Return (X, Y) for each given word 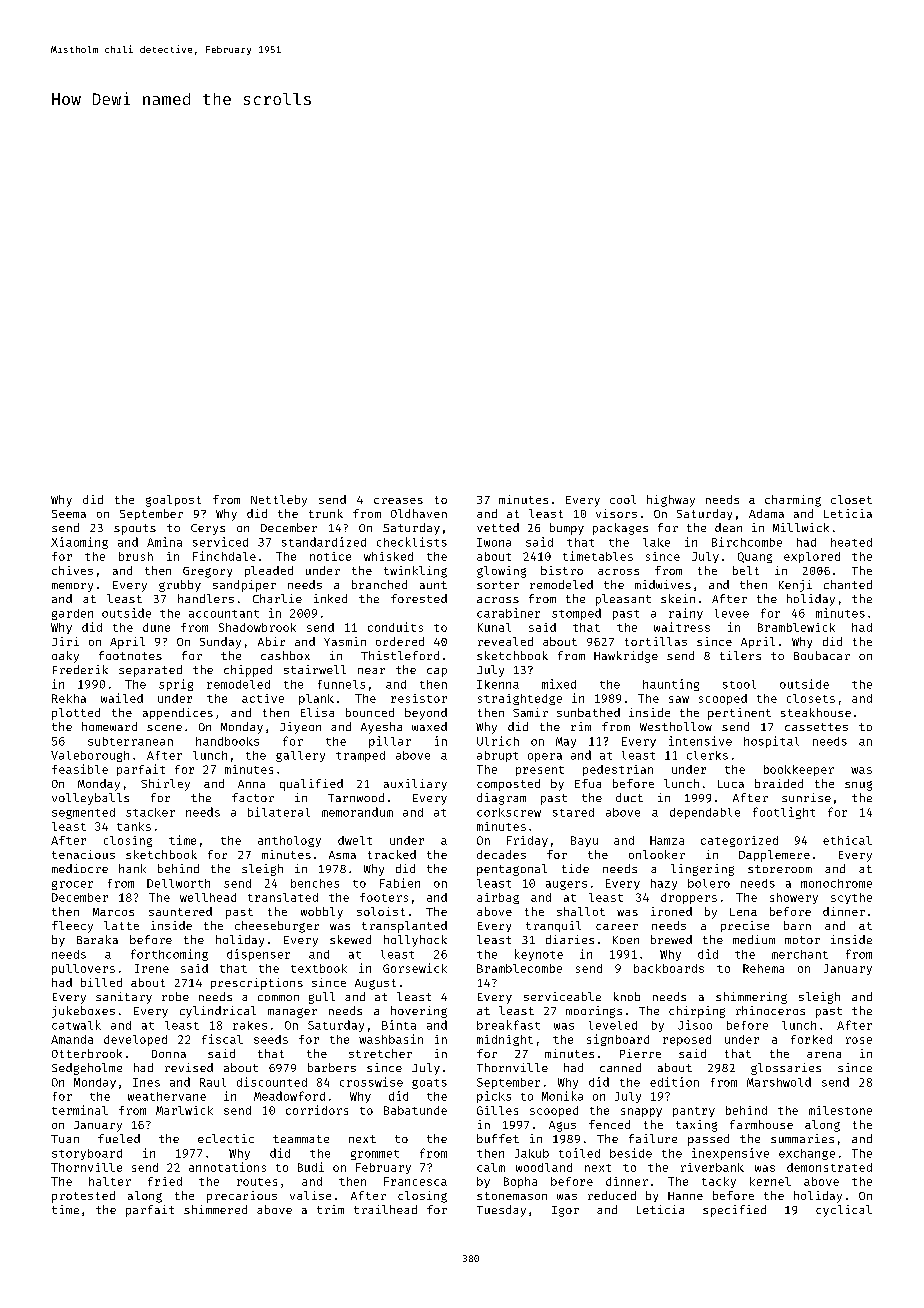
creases (398, 501)
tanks (134, 826)
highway (671, 501)
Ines (146, 1082)
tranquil (553, 926)
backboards (669, 968)
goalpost (173, 501)
